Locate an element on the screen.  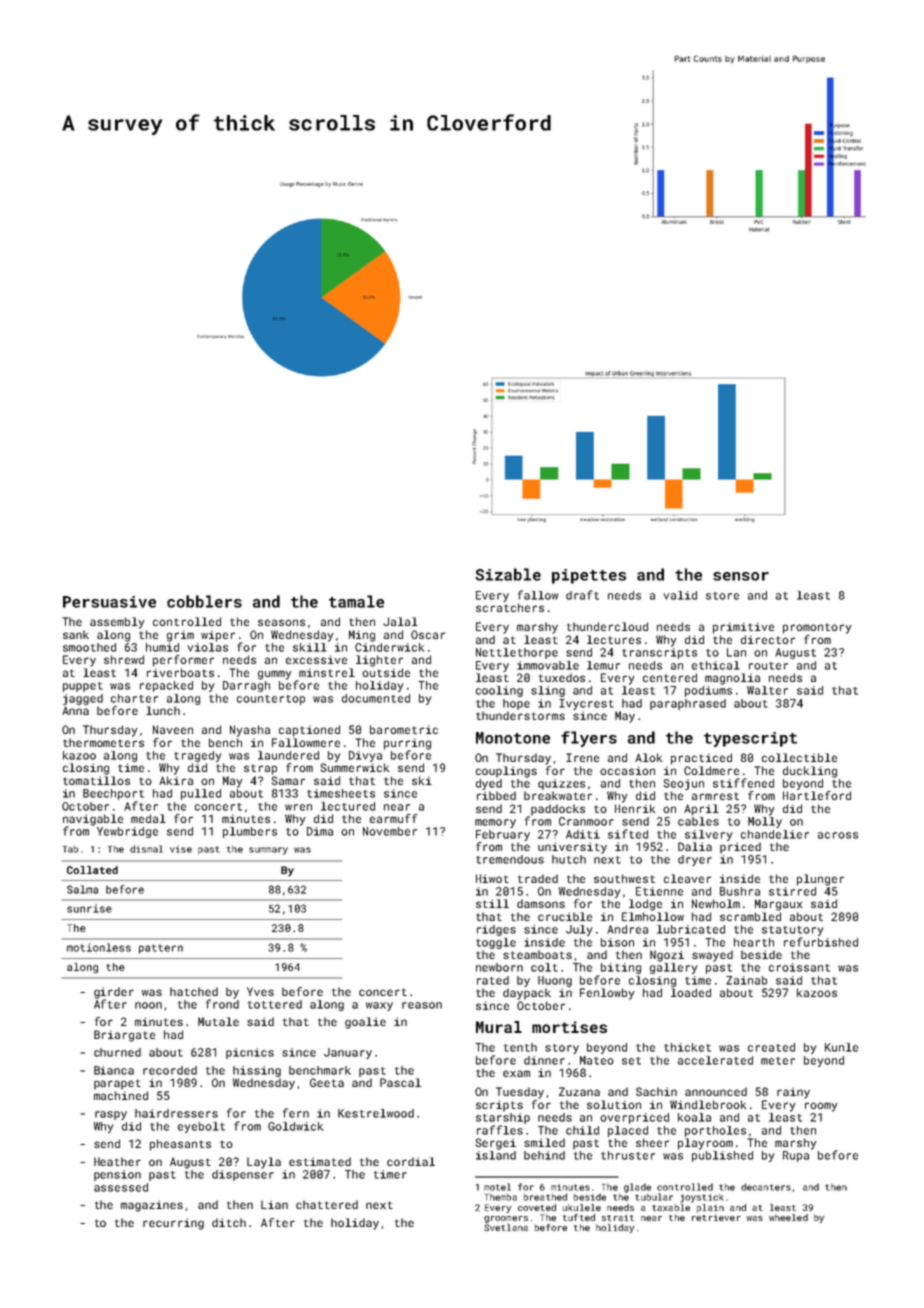
cobblers is located at coordinates (204, 601).
